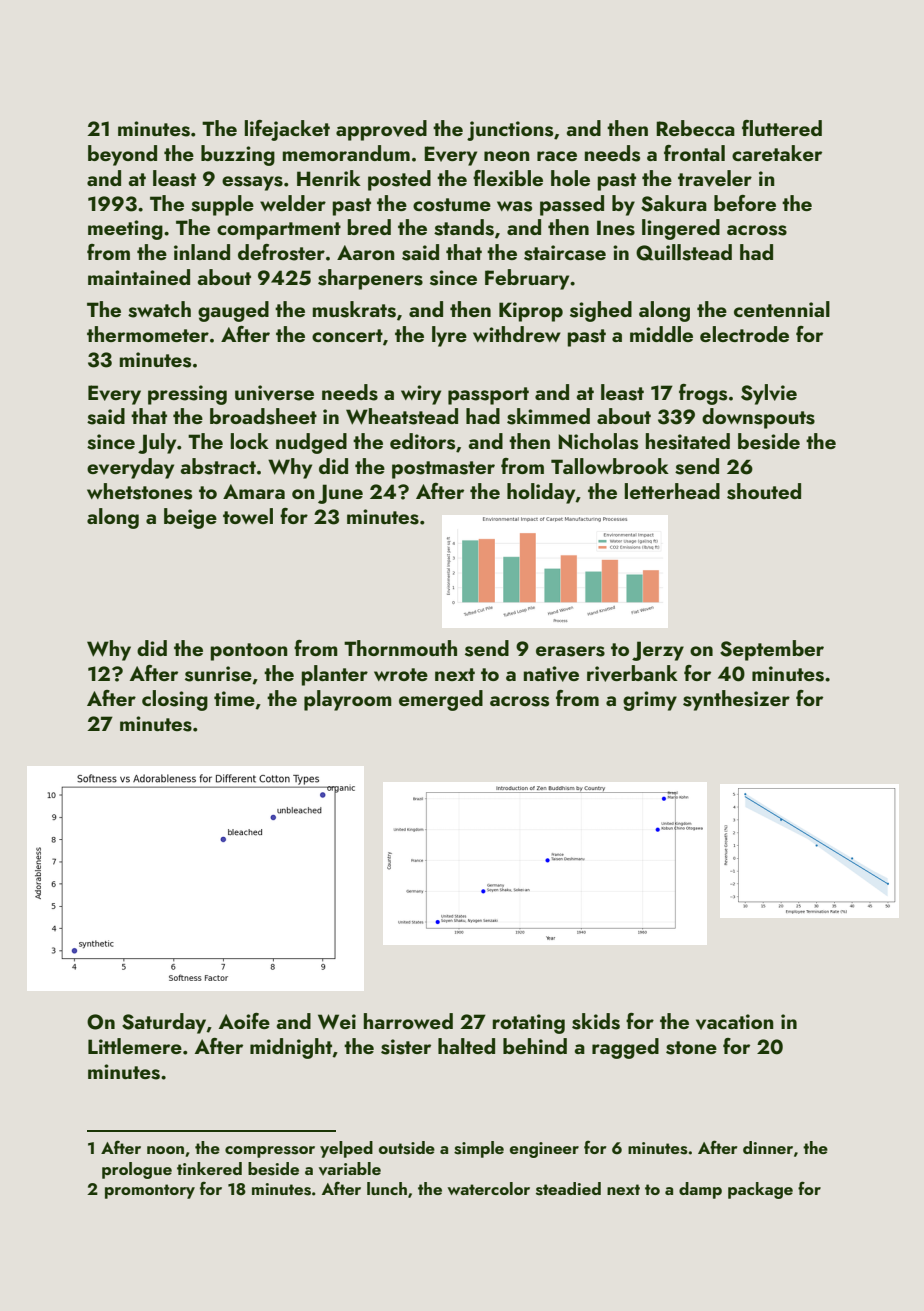 This page has width=924, height=1311. What do you see at coordinates (650, 701) in the page?
I see `grimy` at bounding box center [650, 701].
